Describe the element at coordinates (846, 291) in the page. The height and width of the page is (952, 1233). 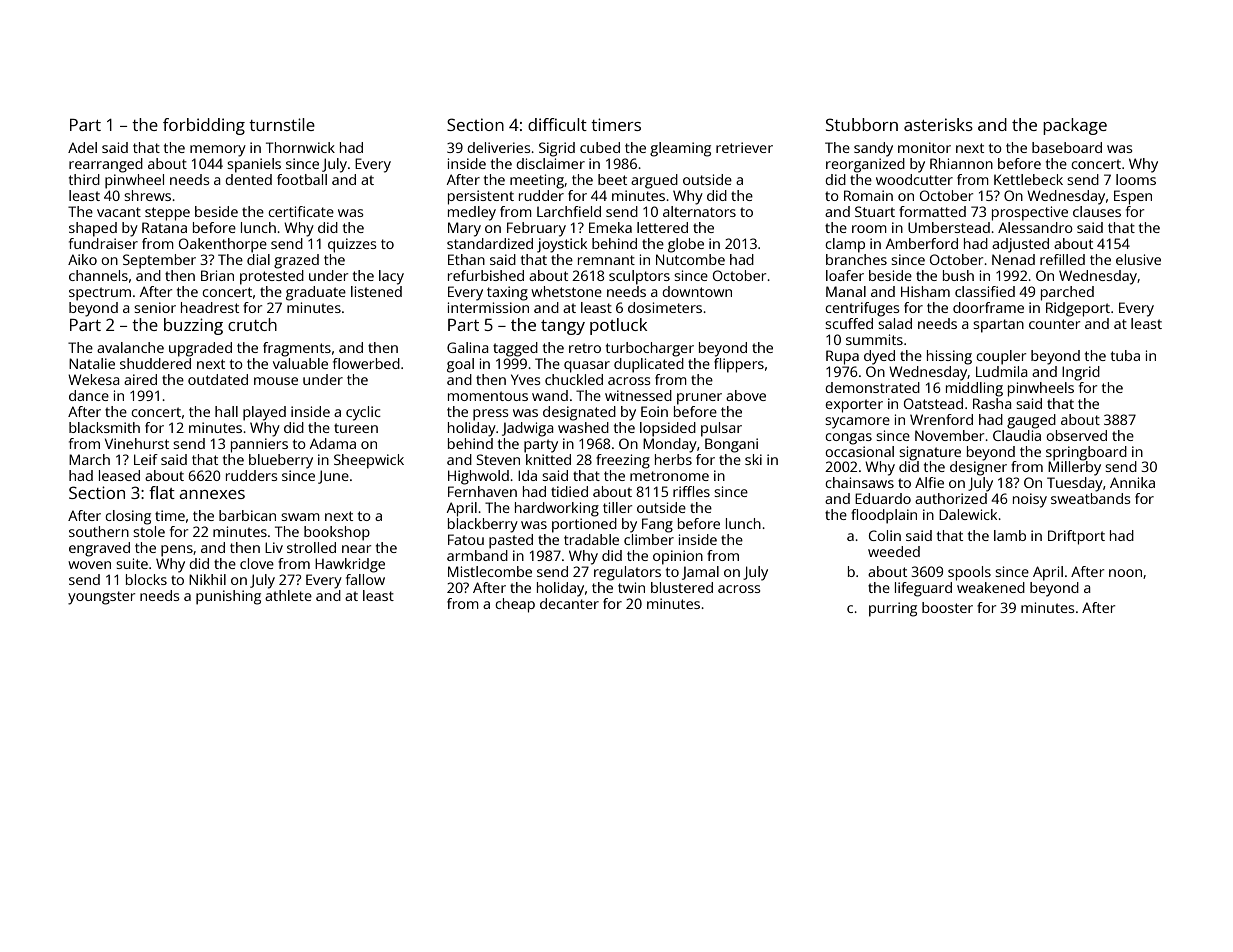
I see `Manal` at that location.
